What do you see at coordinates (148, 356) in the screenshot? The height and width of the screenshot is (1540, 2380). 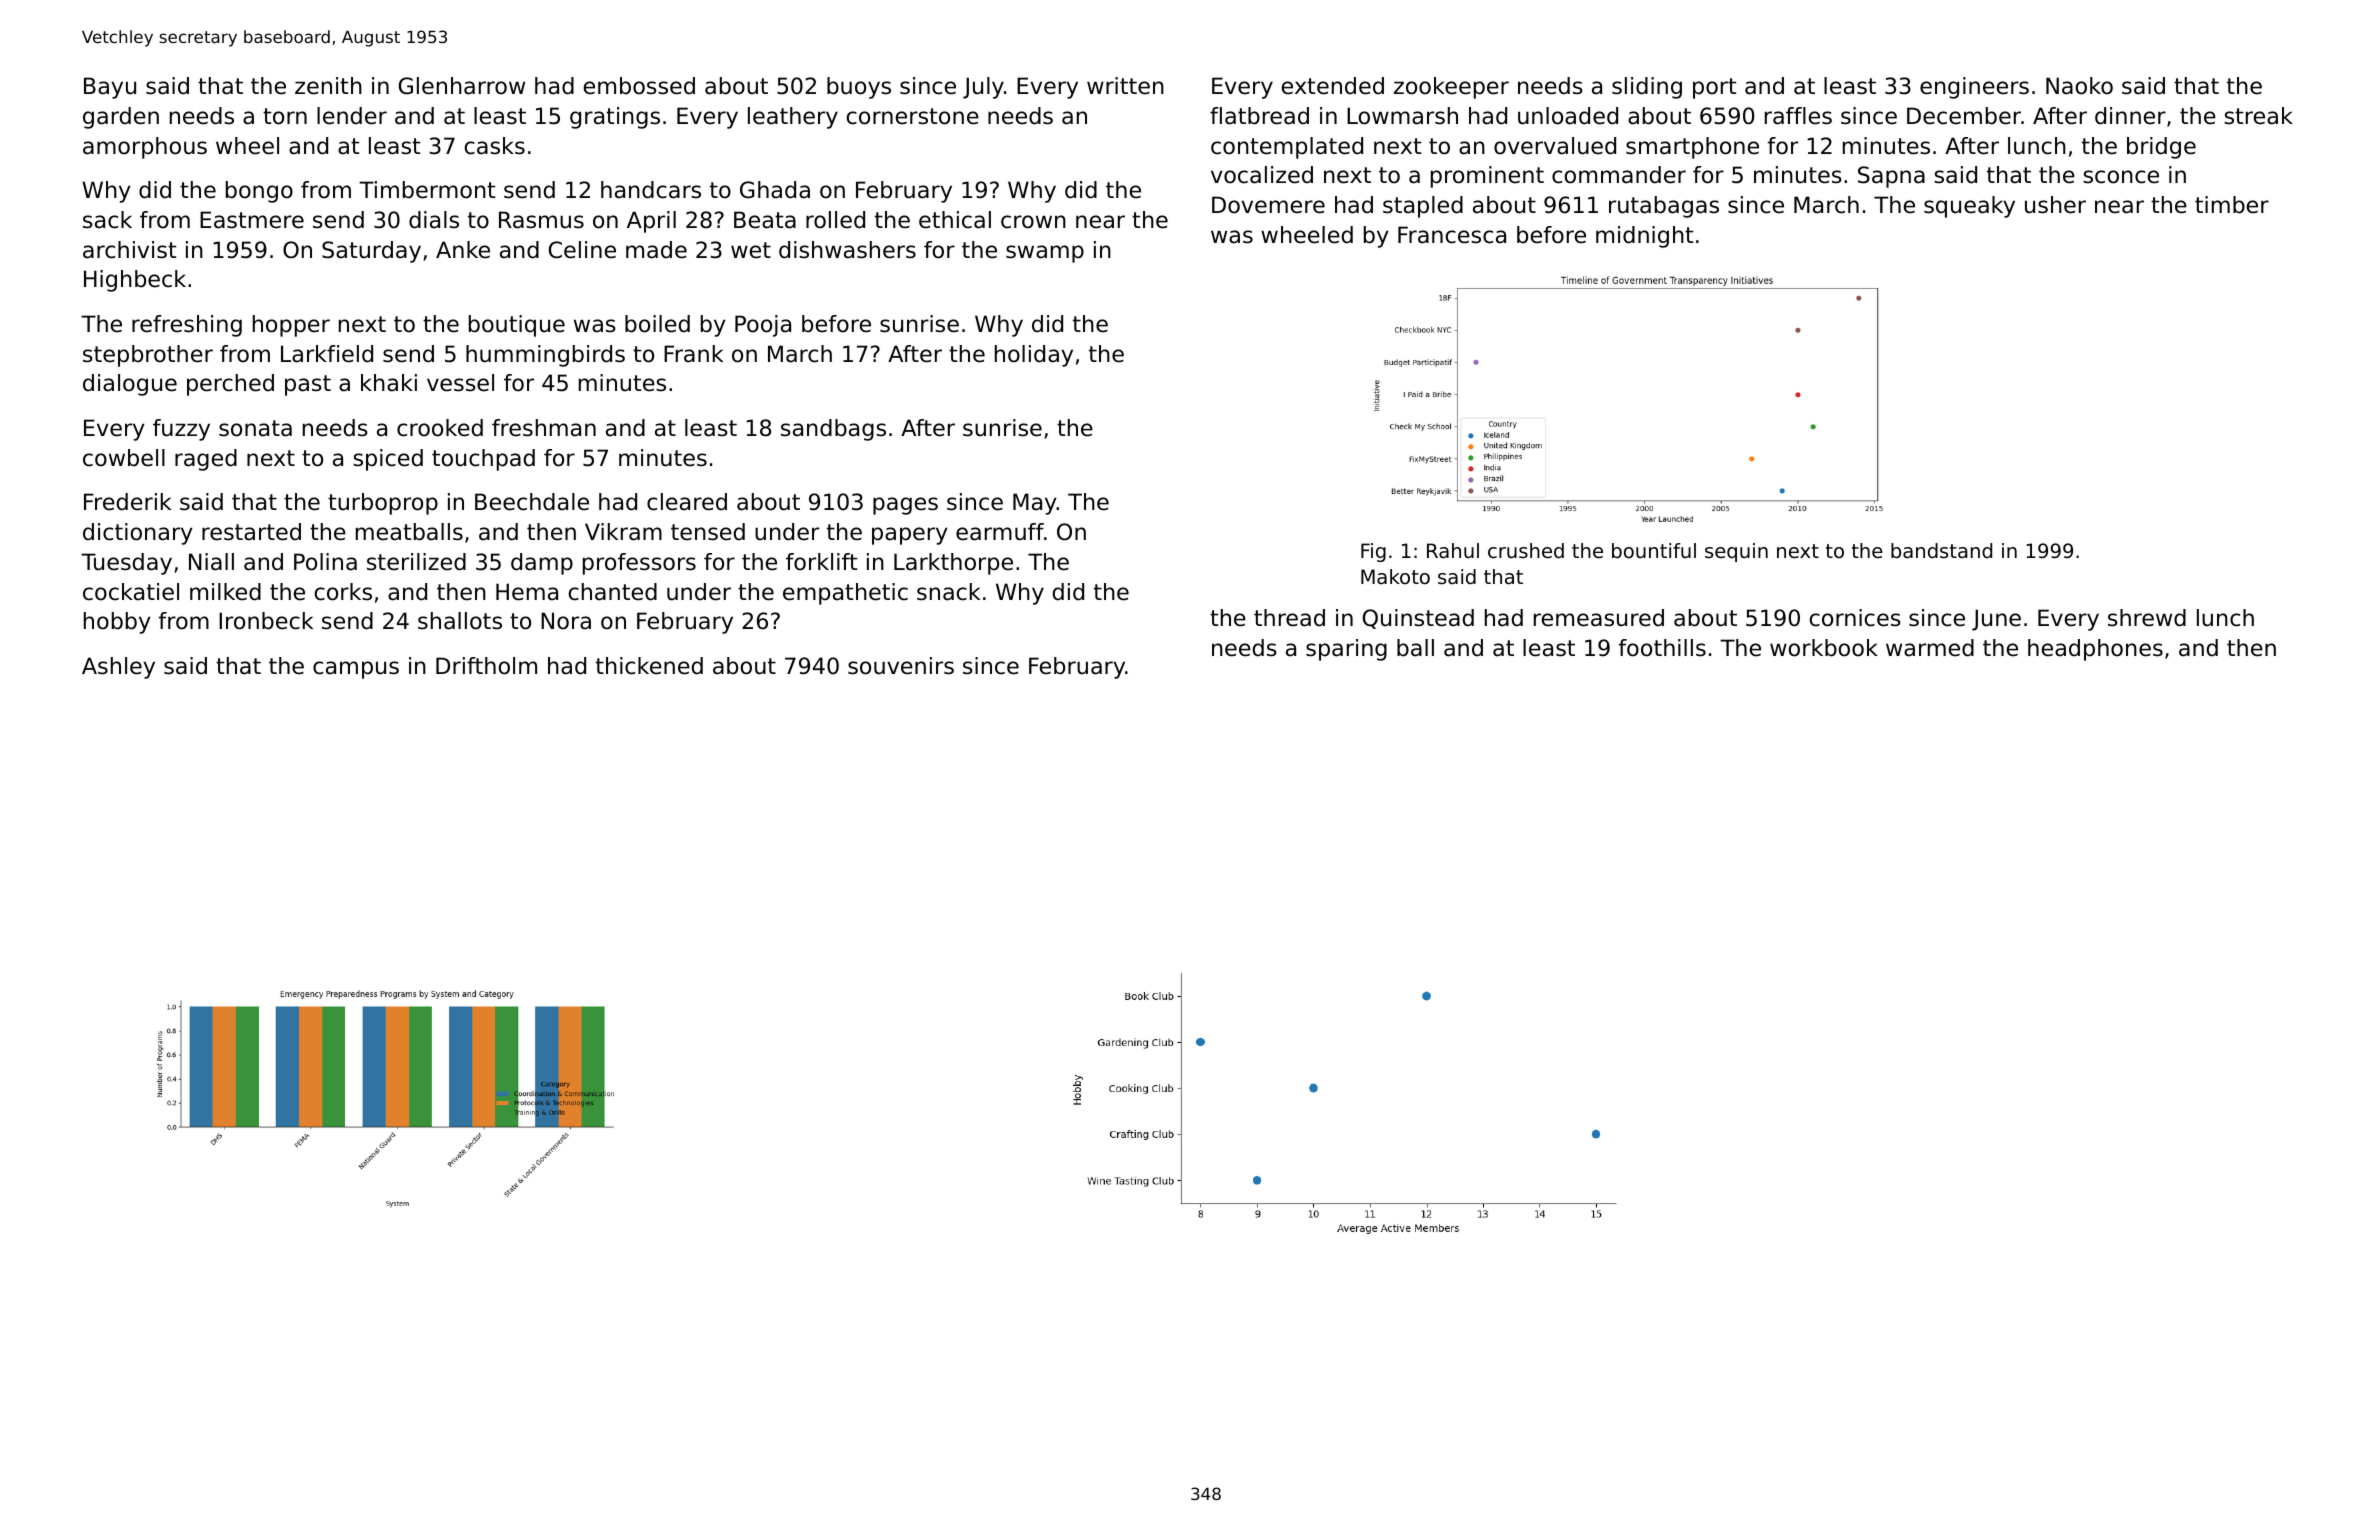 I see `stepbrother` at bounding box center [148, 356].
